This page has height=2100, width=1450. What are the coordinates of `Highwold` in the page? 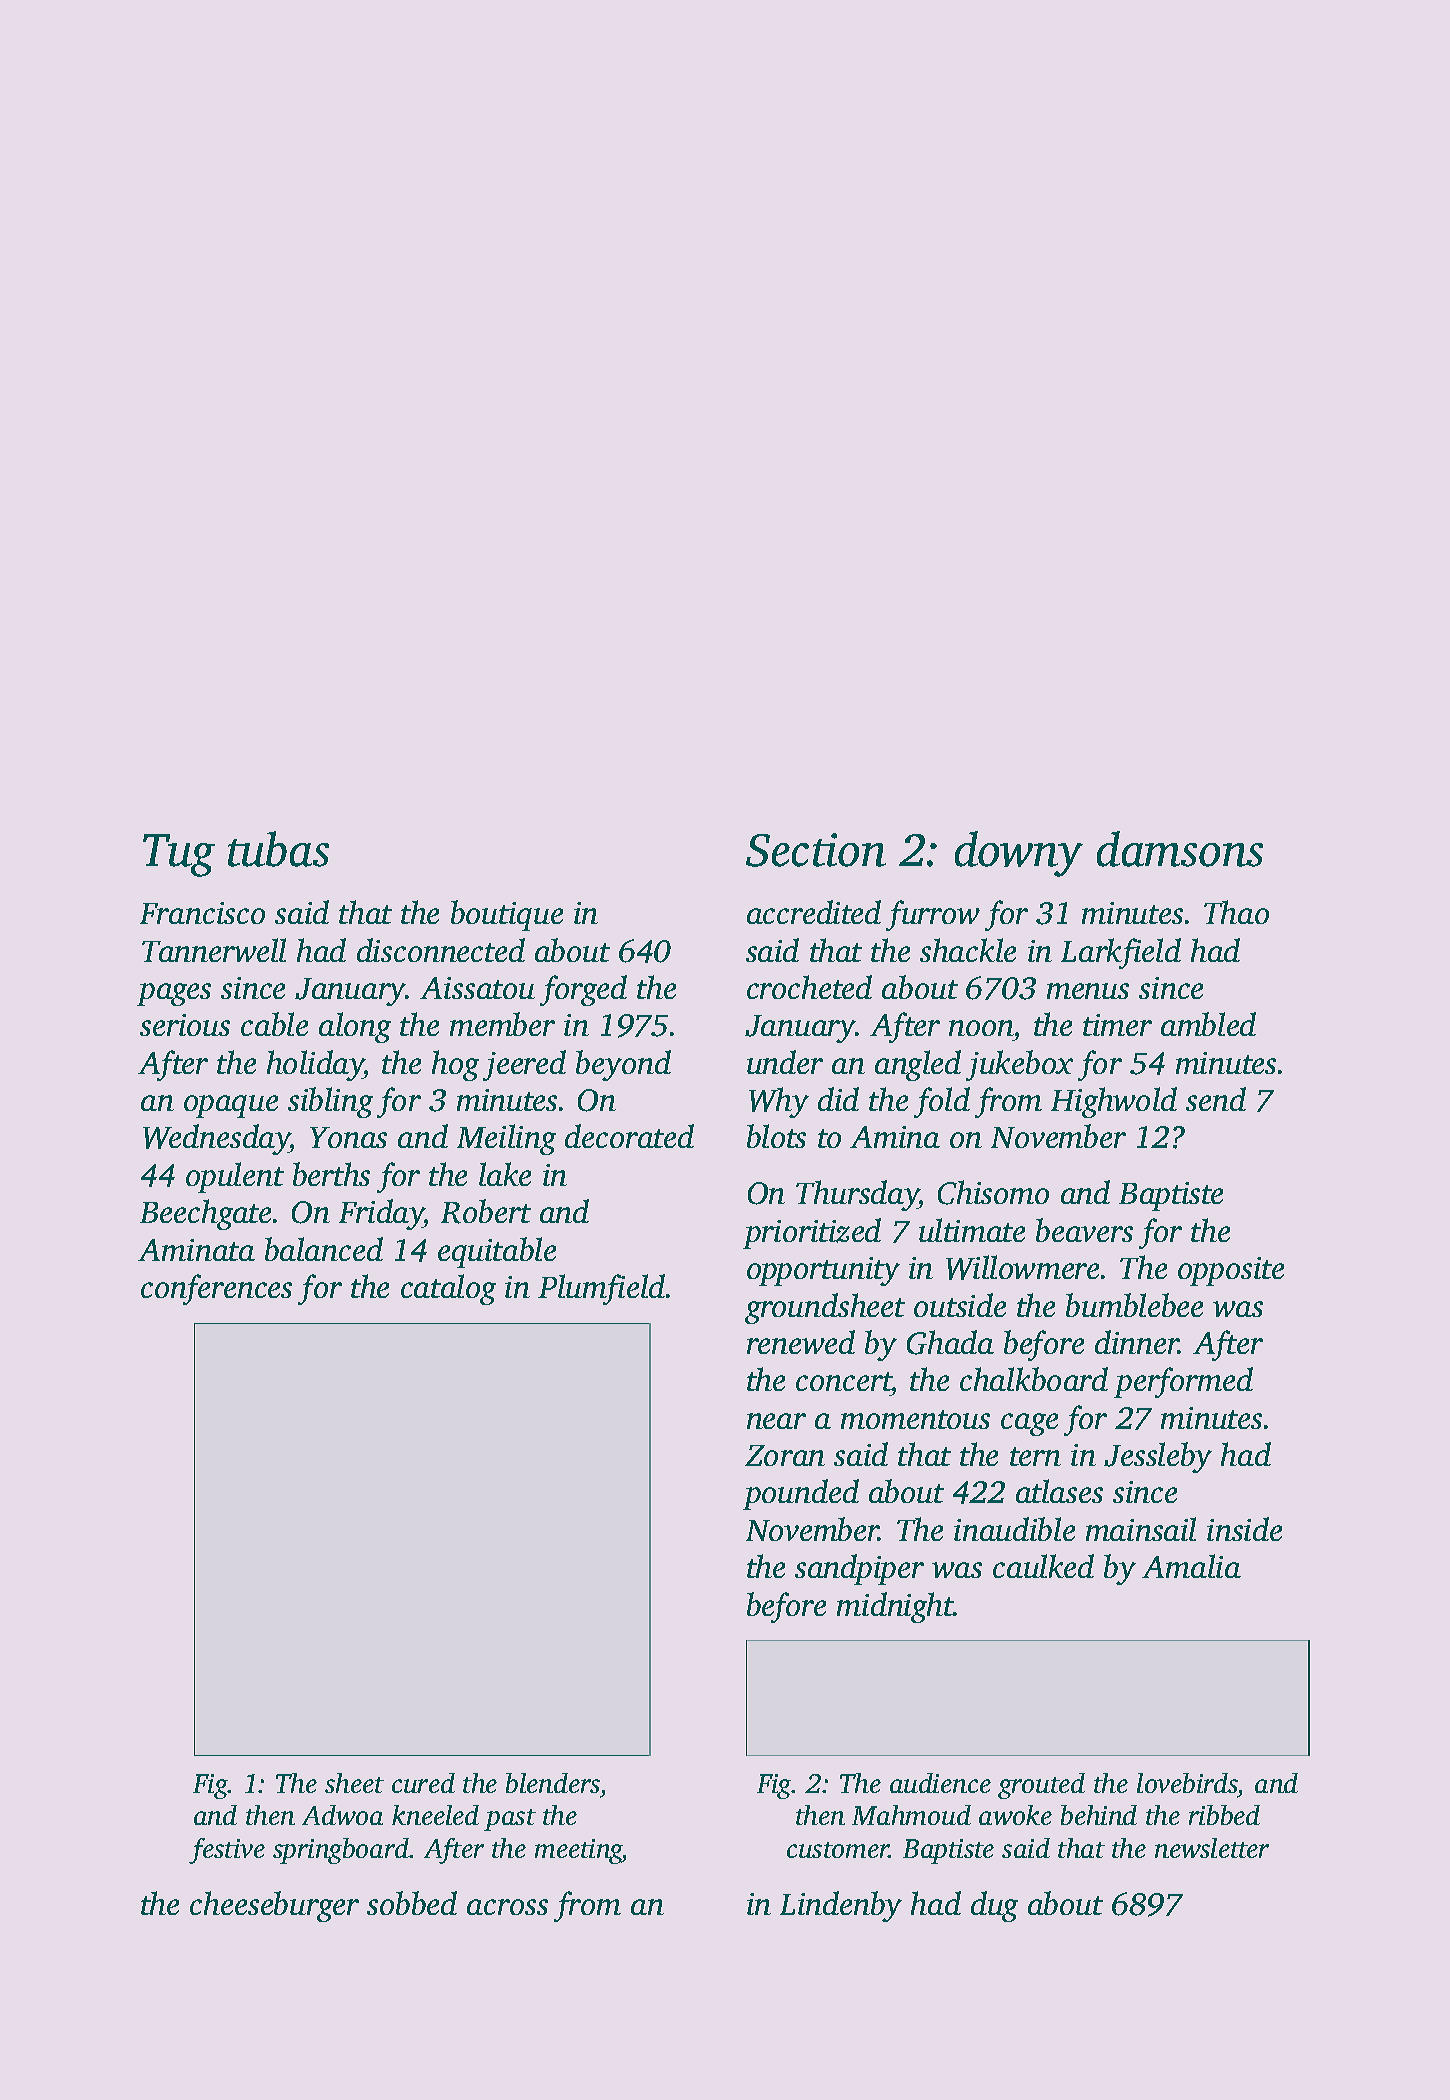 It's located at (1114, 1102).
